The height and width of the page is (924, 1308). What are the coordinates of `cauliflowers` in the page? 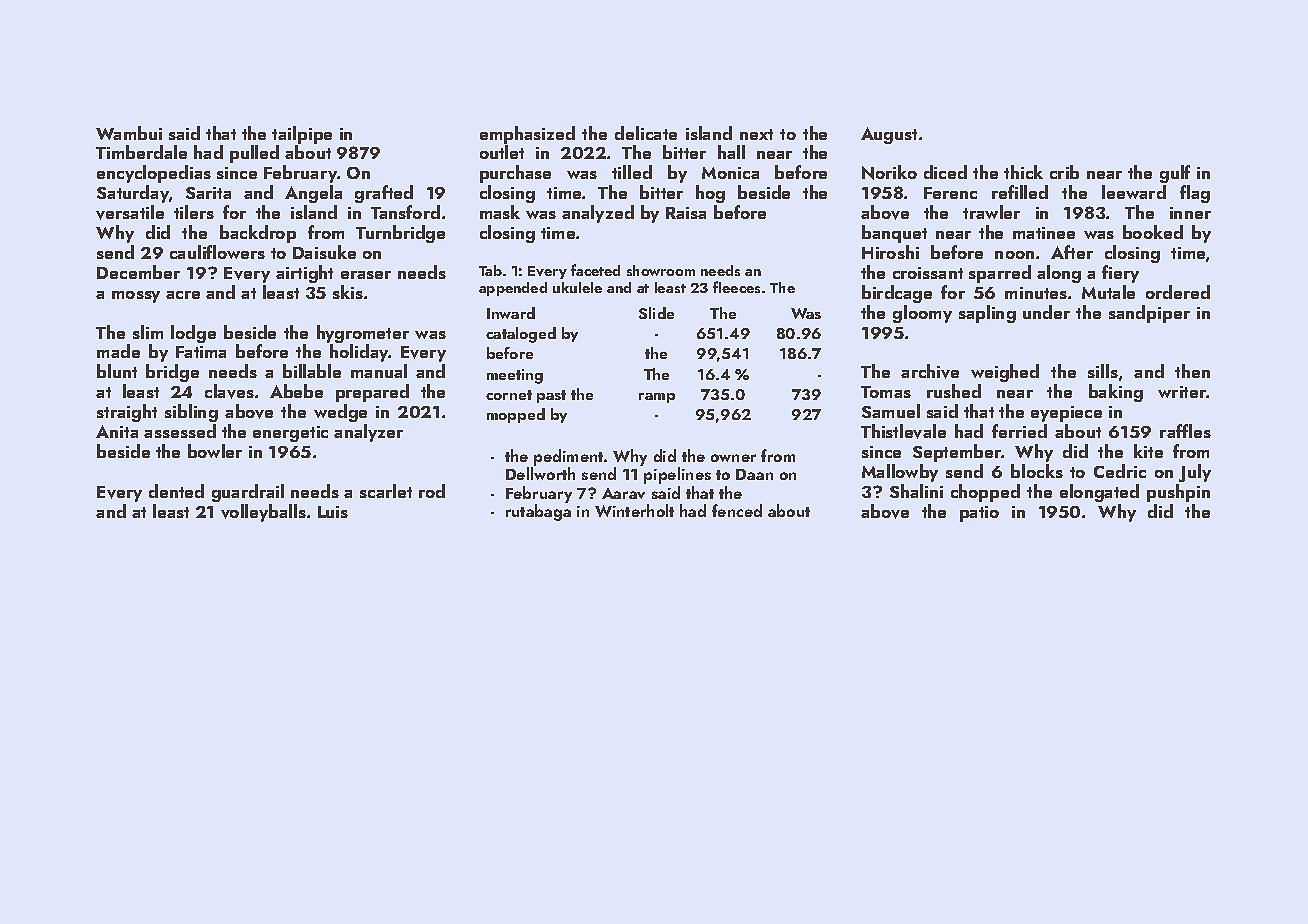 It's located at (217, 252).
